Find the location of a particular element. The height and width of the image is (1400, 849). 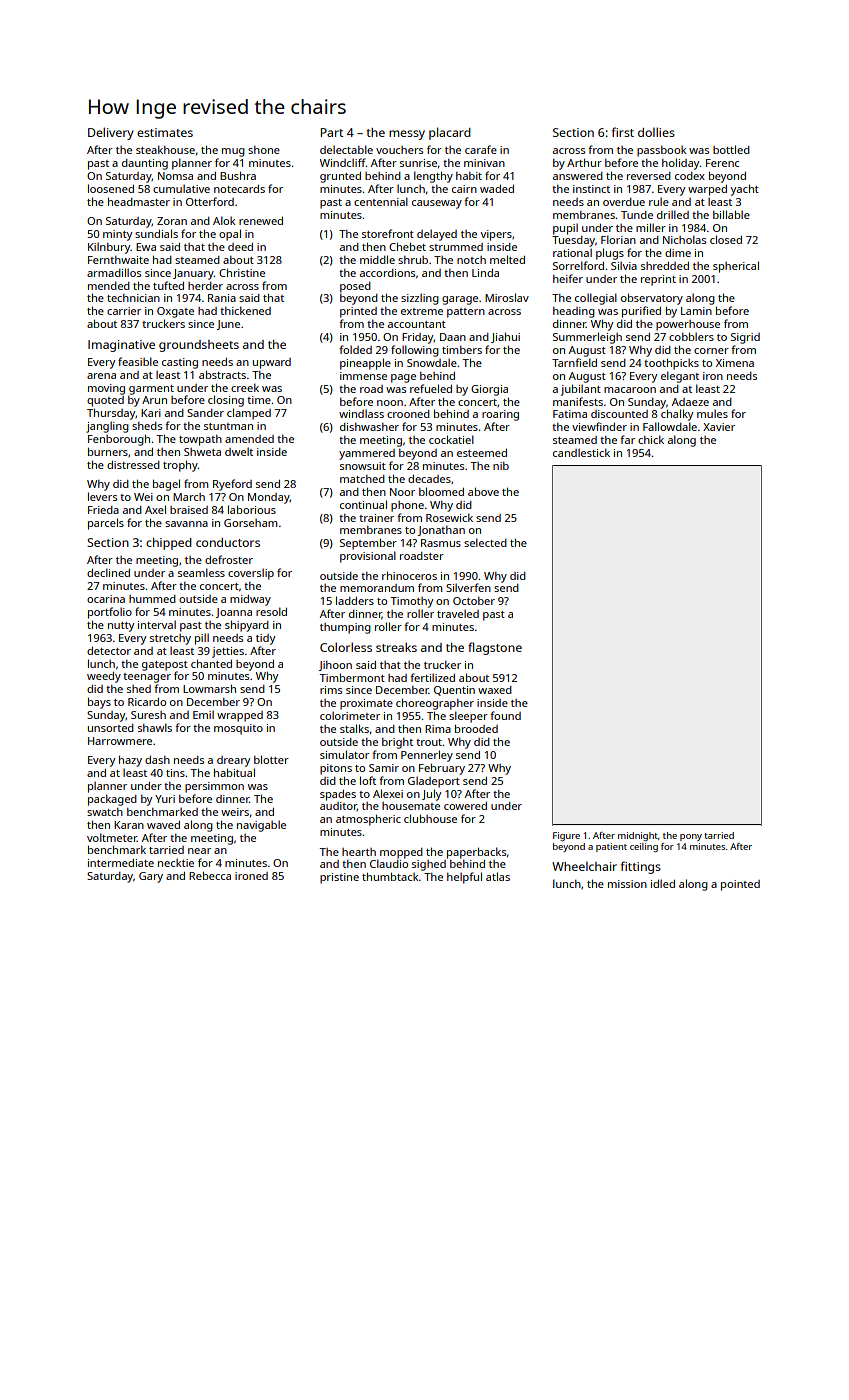

viewfinder is located at coordinates (599, 426).
